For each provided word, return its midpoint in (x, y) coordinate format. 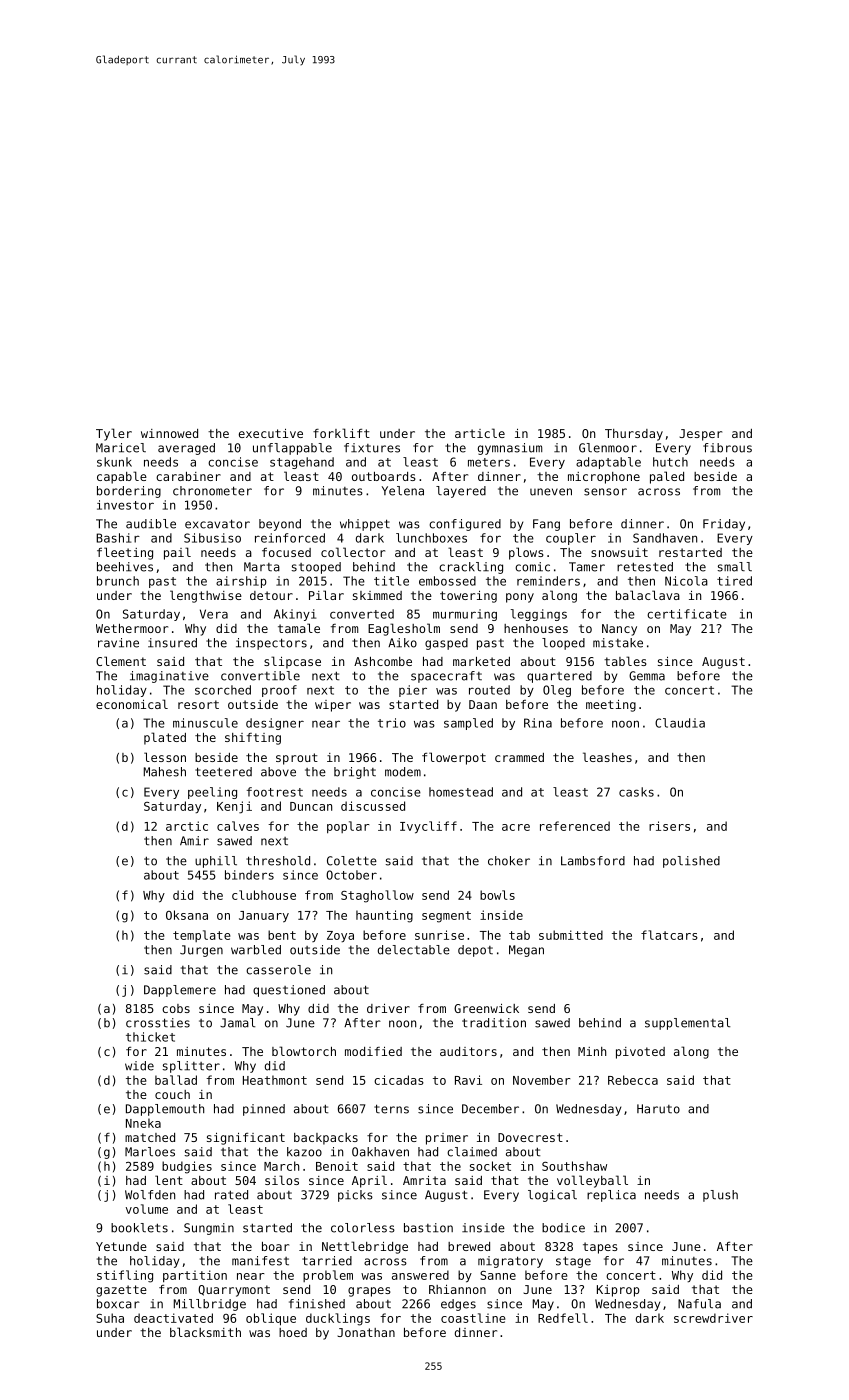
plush (720, 1196)
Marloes (150, 1152)
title (391, 581)
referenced (575, 826)
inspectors (271, 644)
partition (195, 1276)
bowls (497, 895)
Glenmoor (608, 448)
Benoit (337, 1166)
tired (734, 581)
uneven (551, 492)
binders (249, 875)
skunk (114, 462)
